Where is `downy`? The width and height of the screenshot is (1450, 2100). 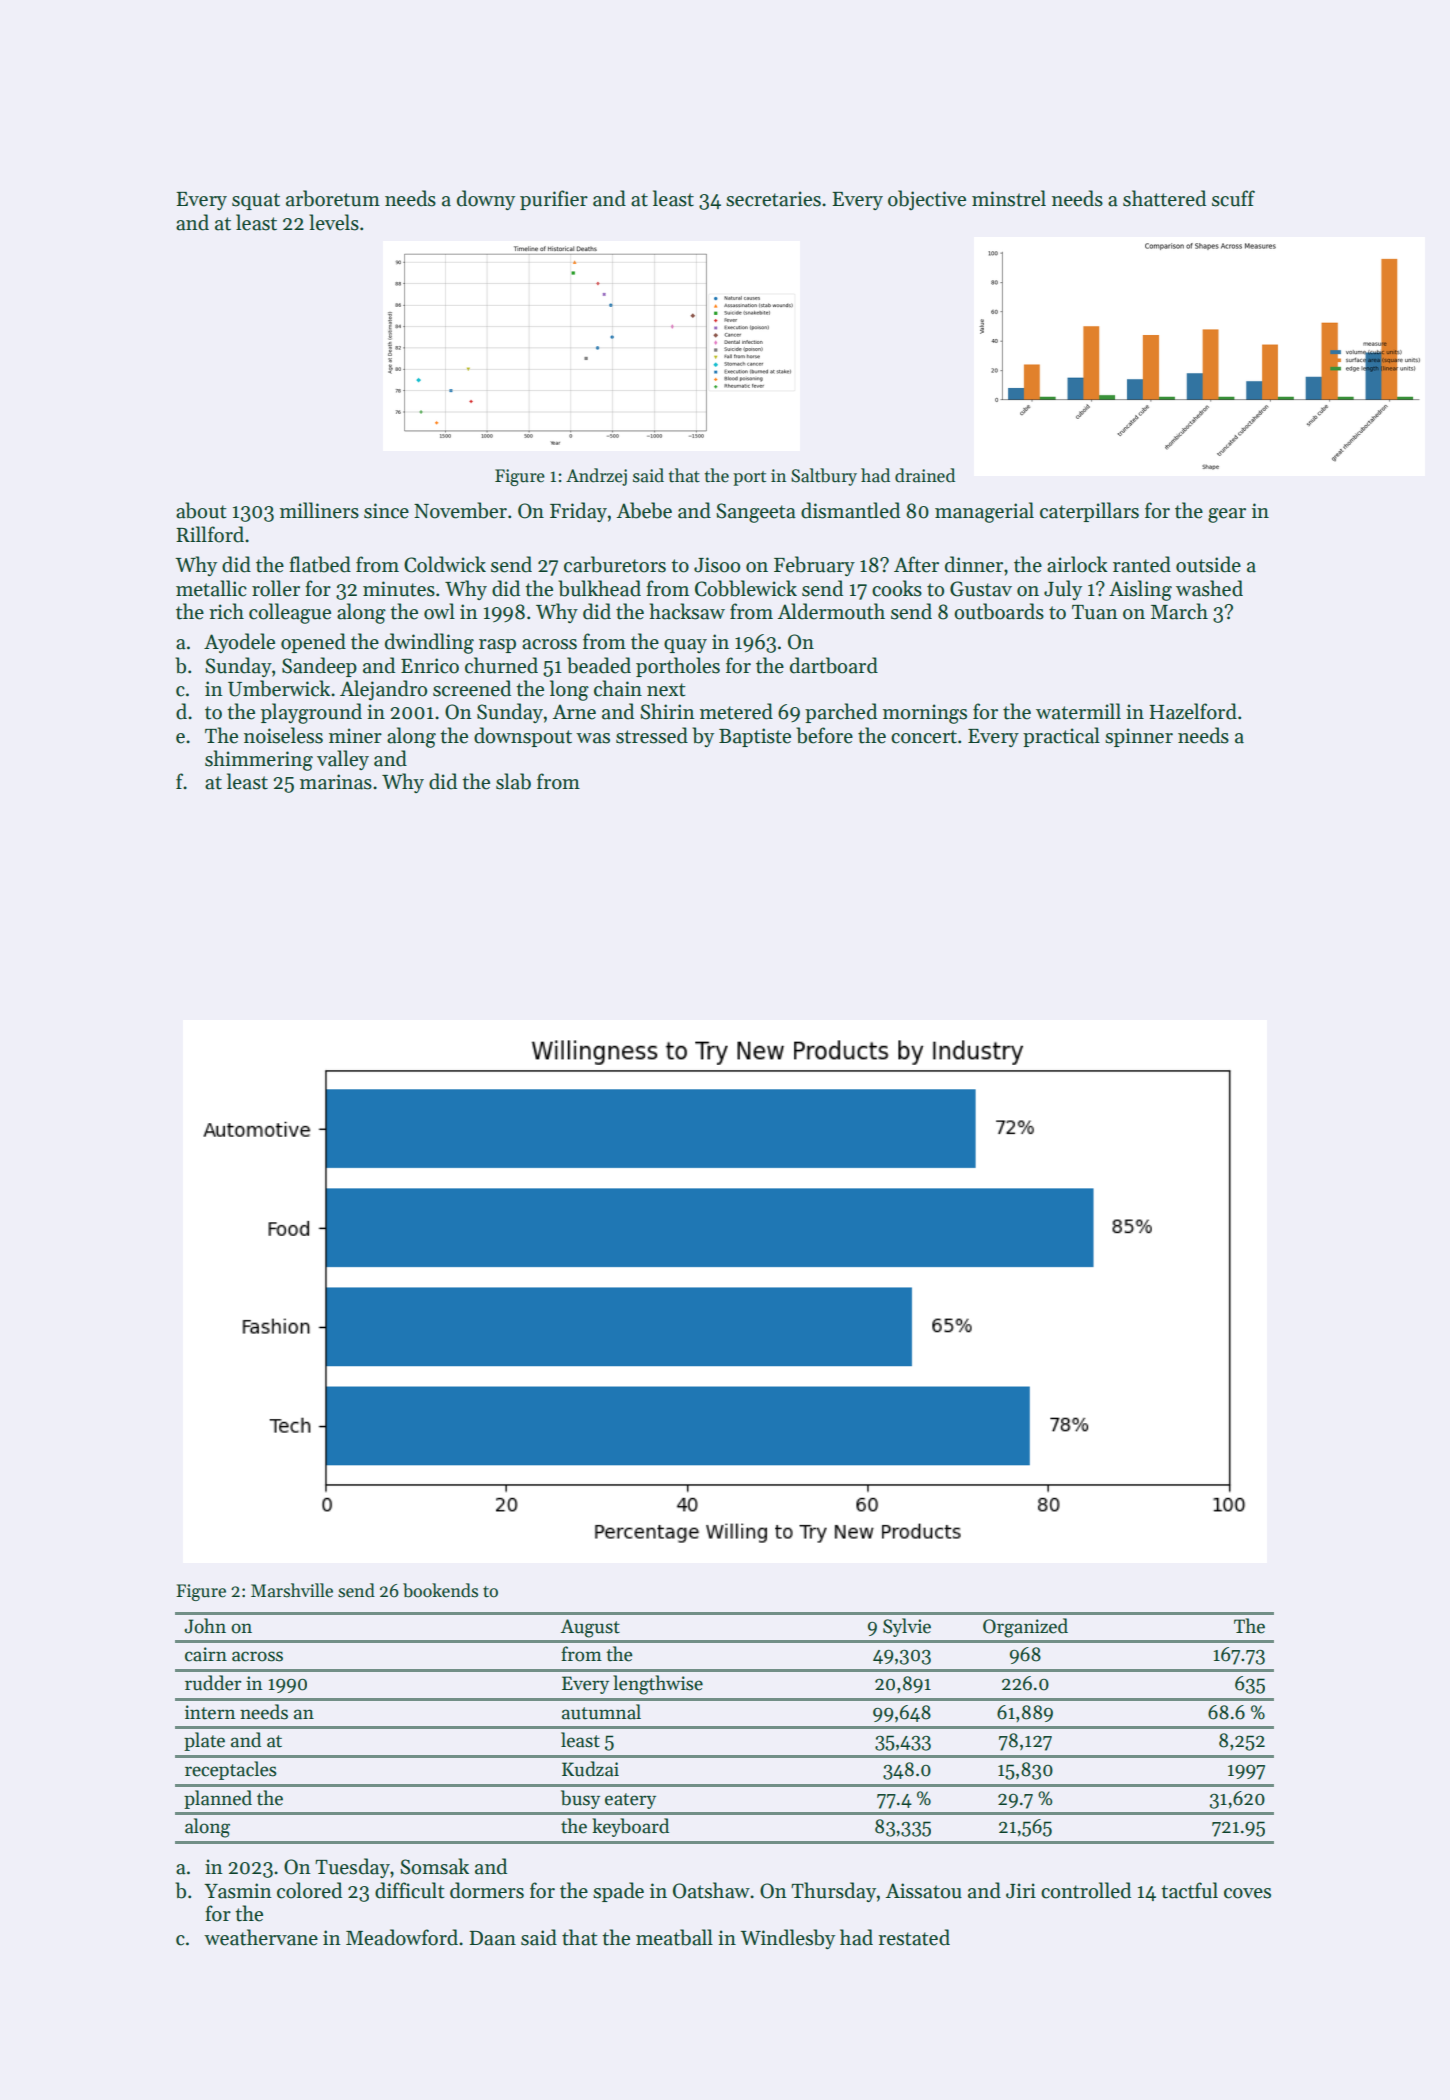
downy is located at coordinates (486, 200).
